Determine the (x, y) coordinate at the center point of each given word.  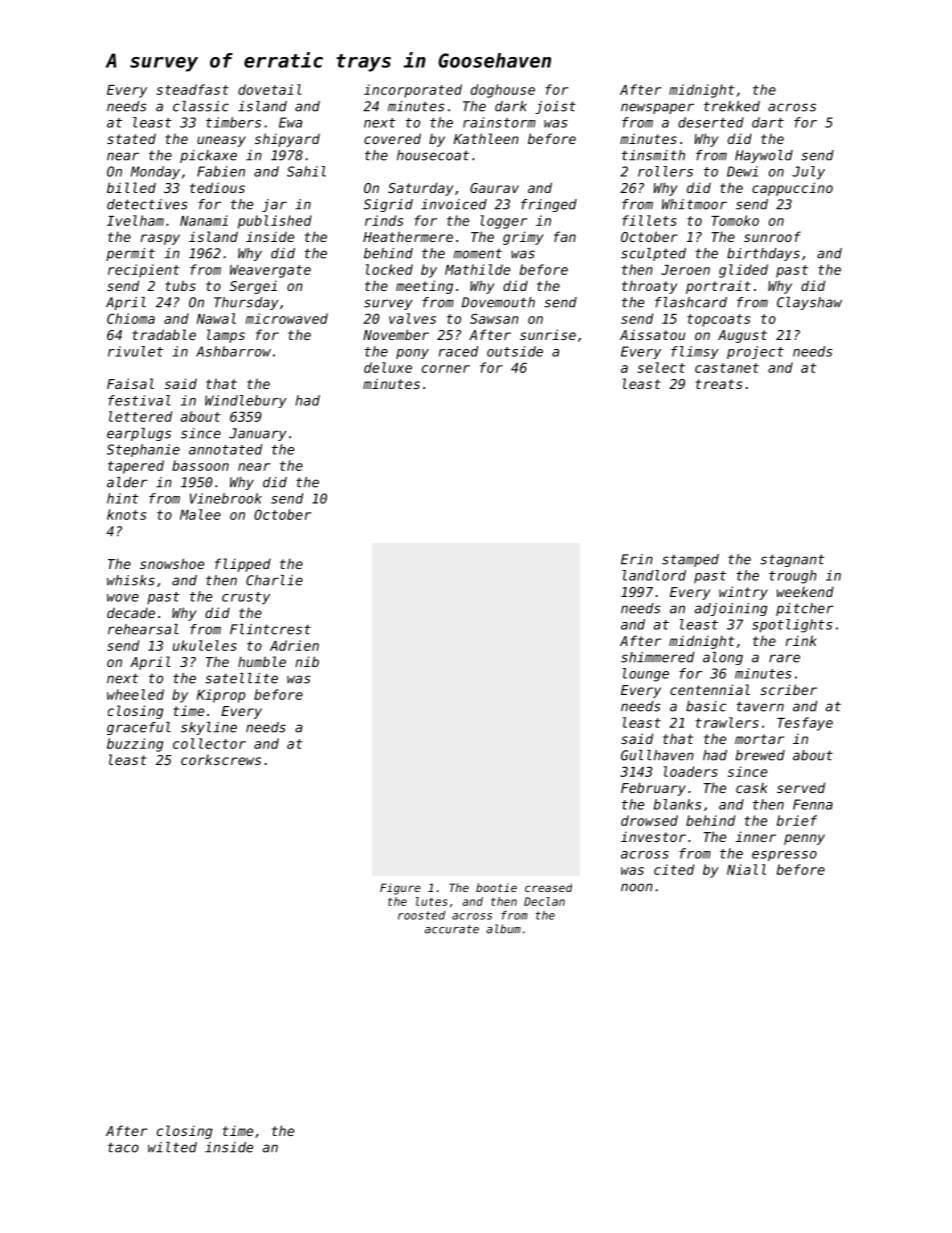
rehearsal (143, 629)
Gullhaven (657, 755)
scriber (788, 689)
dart (768, 122)
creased (548, 887)
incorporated (413, 91)
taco (123, 1148)
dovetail (270, 89)
